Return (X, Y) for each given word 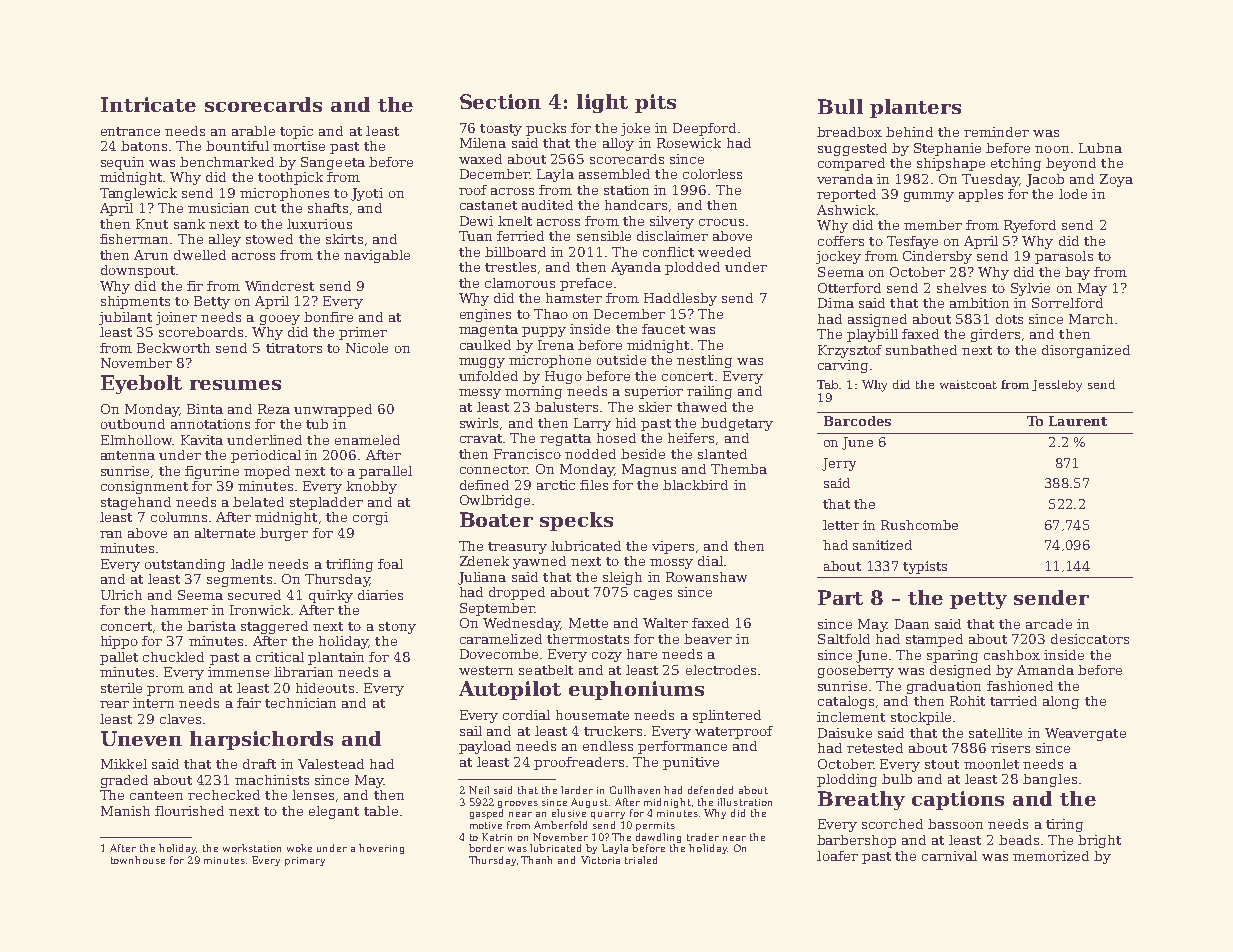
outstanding (185, 565)
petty (978, 600)
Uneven (141, 738)
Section (500, 101)
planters (915, 108)
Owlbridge (495, 501)
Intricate (148, 104)
